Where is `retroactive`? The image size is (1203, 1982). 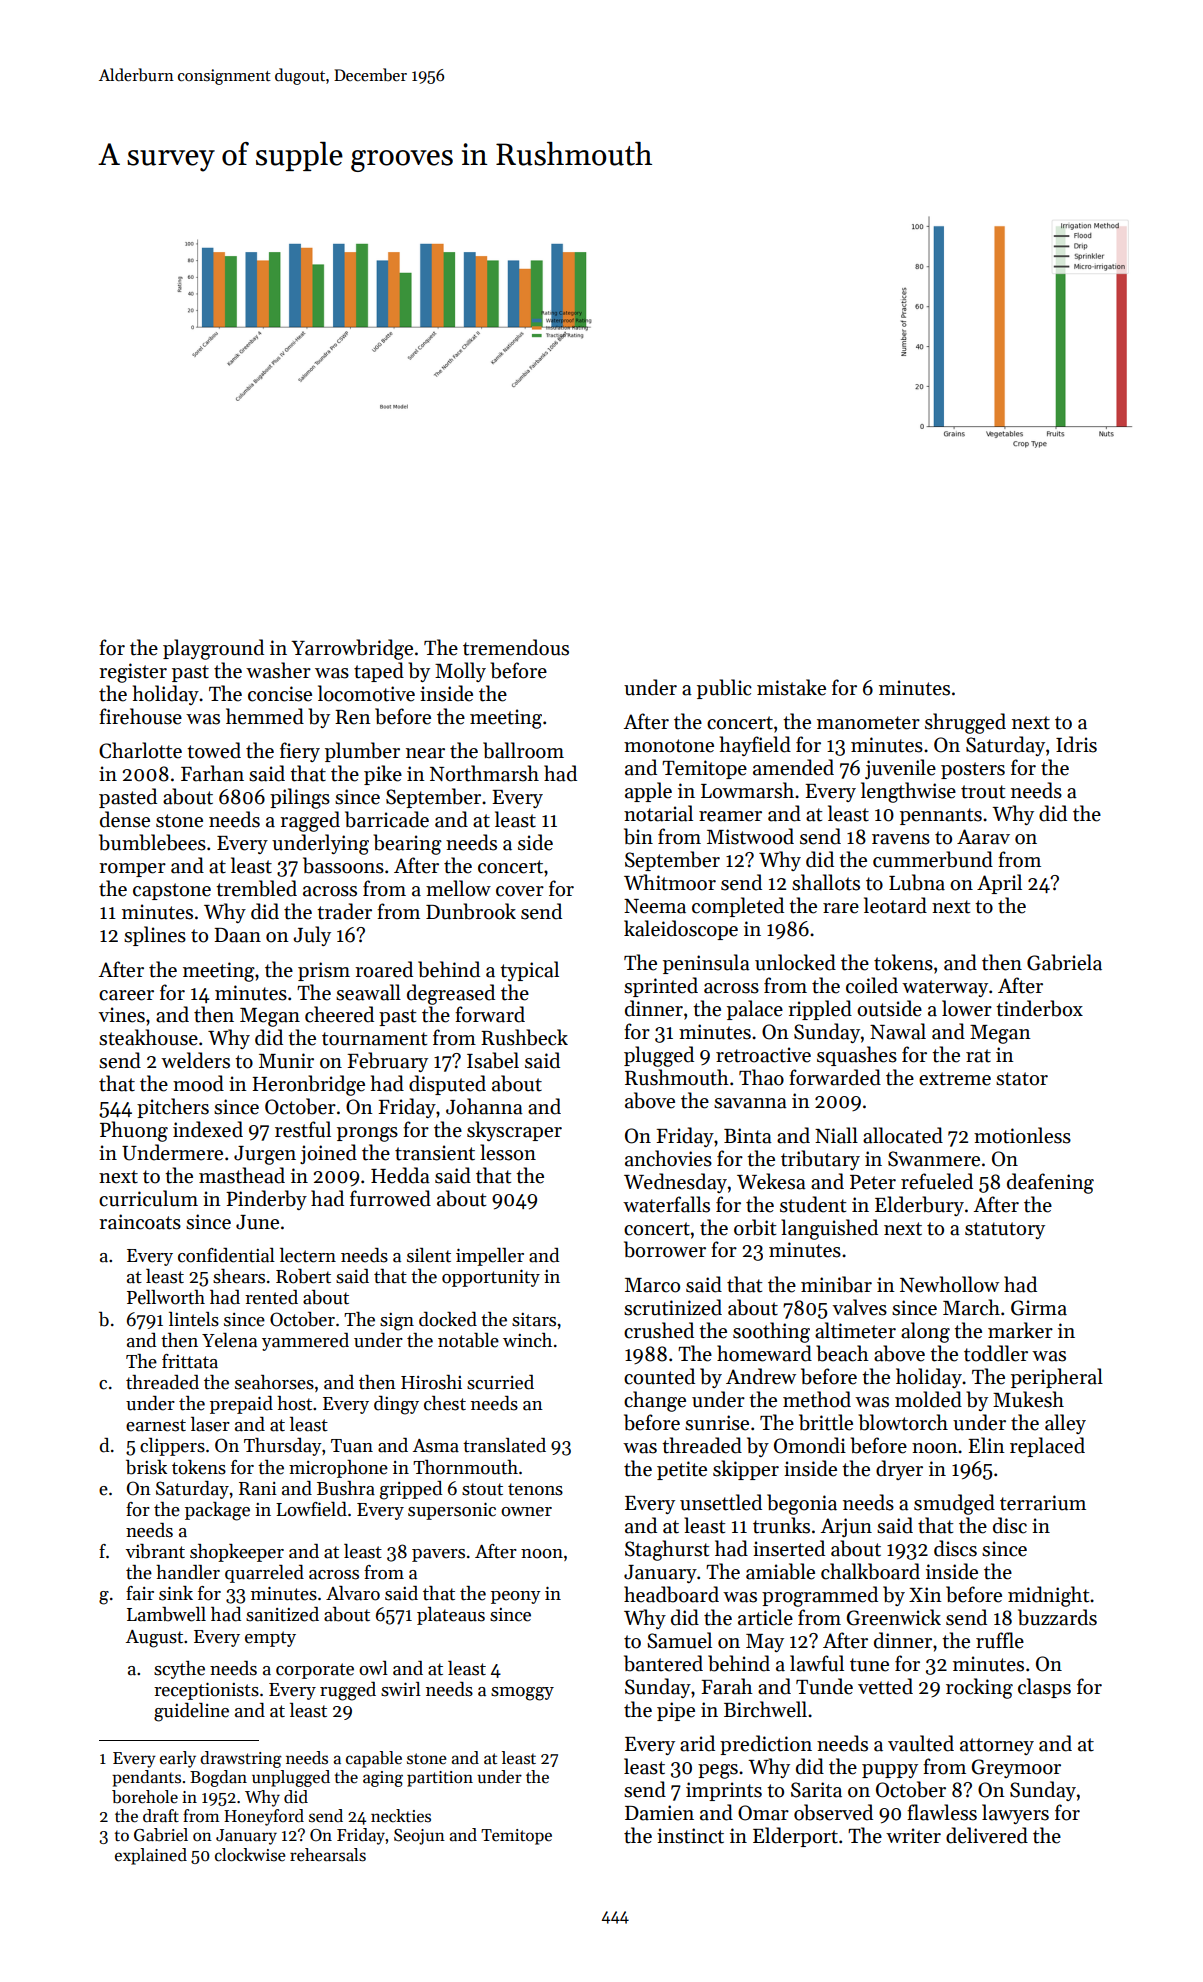
retroactive is located at coordinates (763, 1055).
